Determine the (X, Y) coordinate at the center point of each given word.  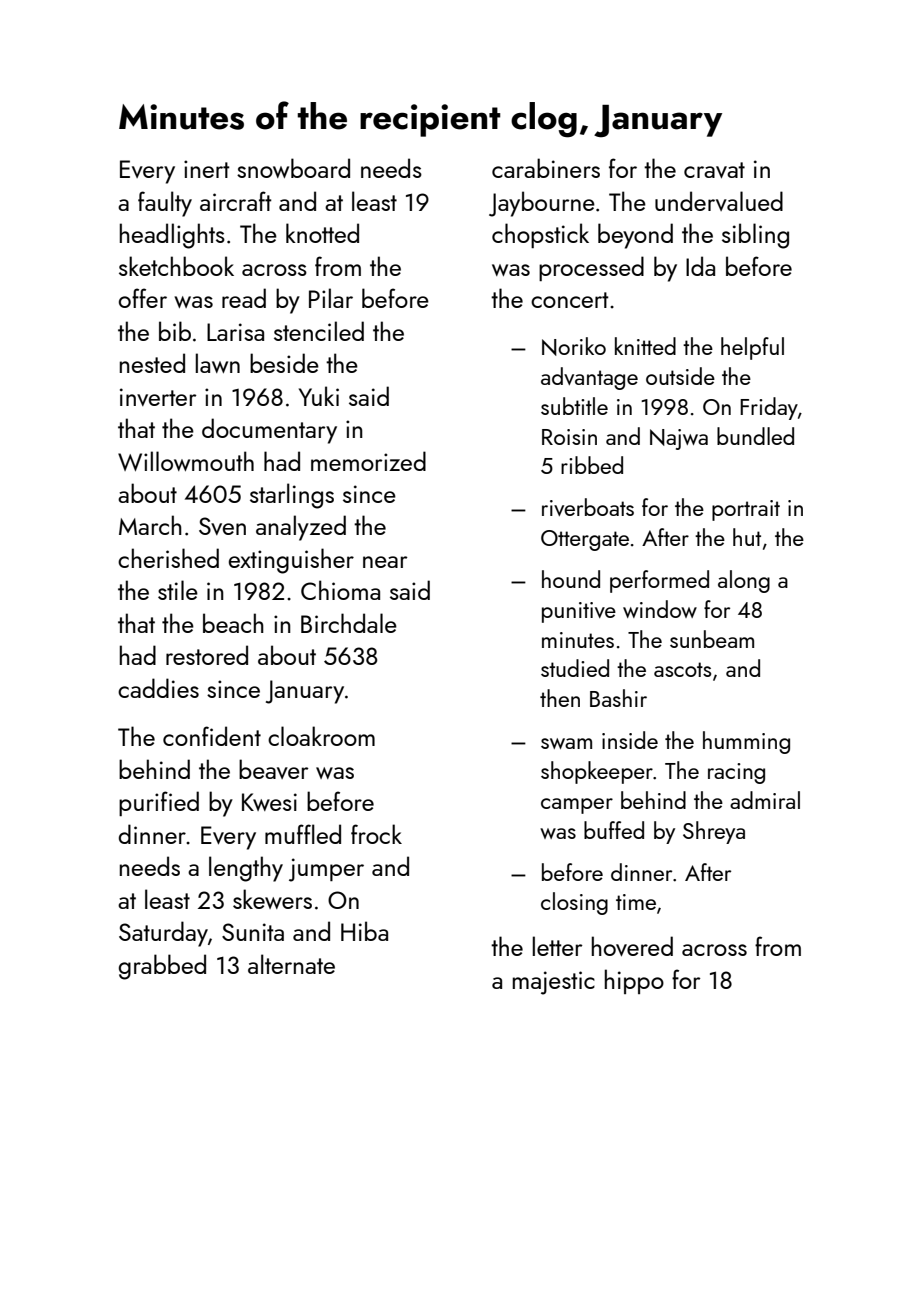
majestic (554, 983)
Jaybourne (542, 204)
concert (570, 300)
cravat (714, 170)
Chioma (340, 590)
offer (143, 298)
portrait (746, 510)
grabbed (162, 967)
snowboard (293, 168)
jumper (326, 870)
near (385, 562)
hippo (634, 981)
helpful (752, 348)
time (636, 902)
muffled (303, 834)
